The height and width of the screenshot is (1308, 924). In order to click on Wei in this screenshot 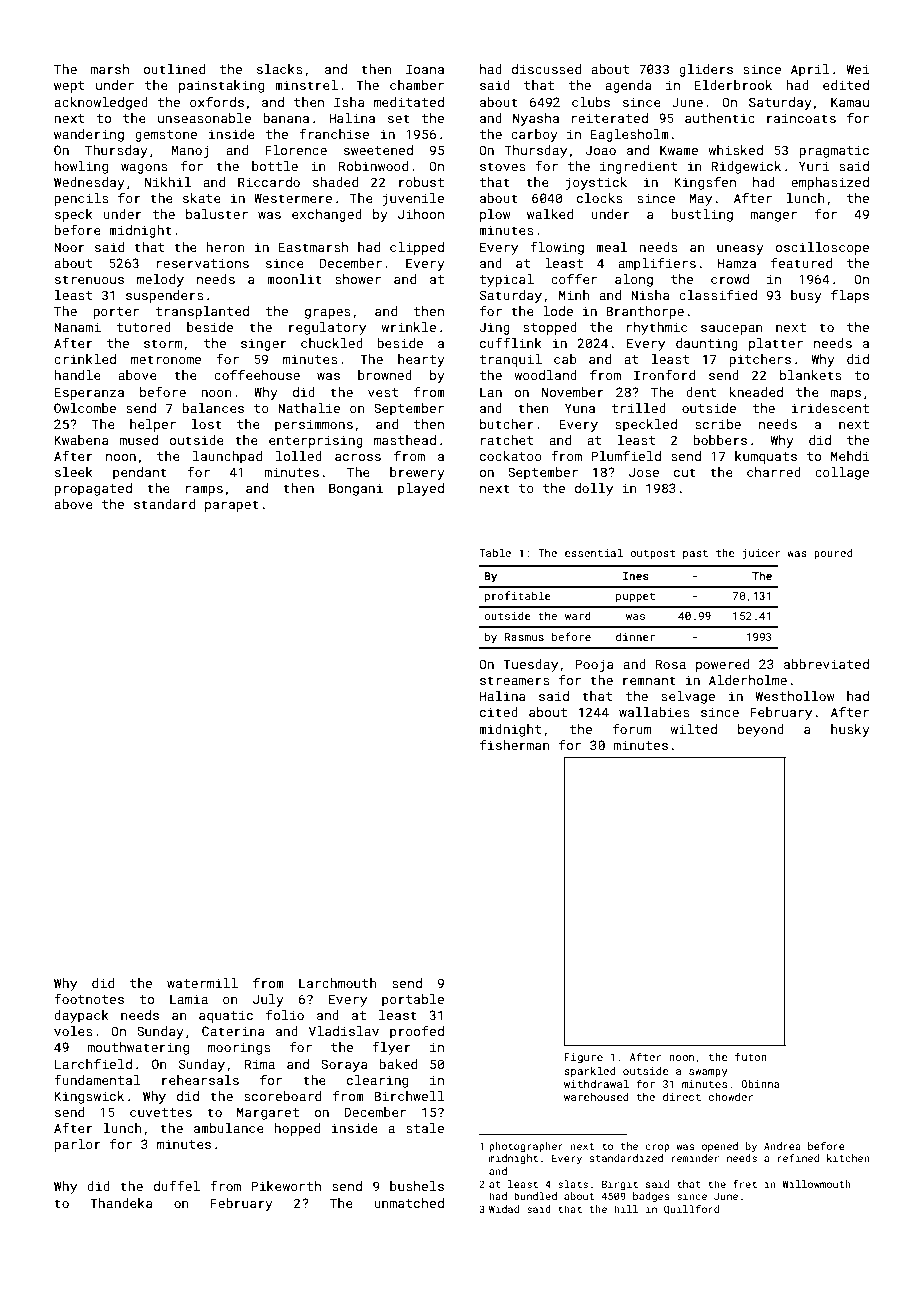, I will do `click(858, 69)`.
